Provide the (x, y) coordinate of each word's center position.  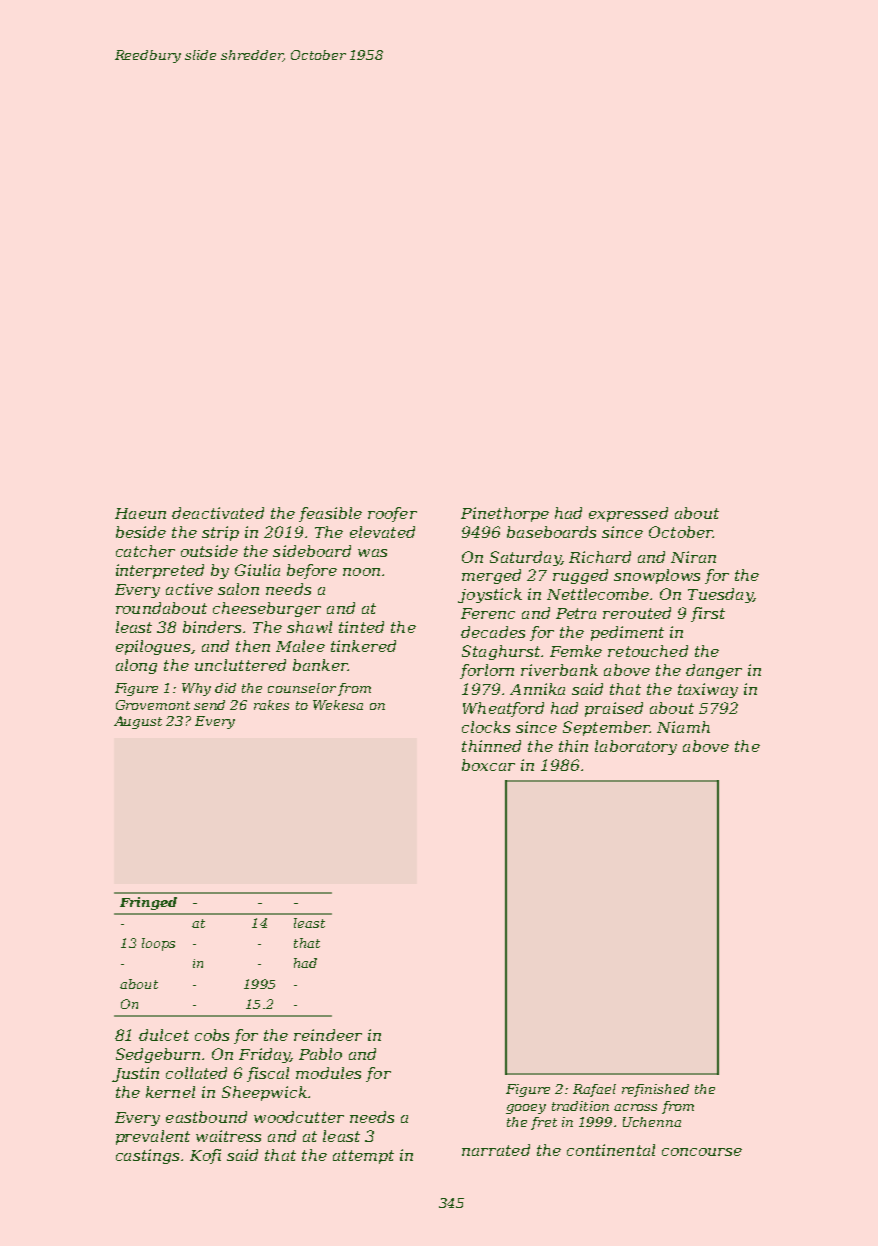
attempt (363, 1157)
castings (147, 1156)
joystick (490, 595)
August (138, 722)
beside (141, 532)
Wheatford (503, 709)
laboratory (636, 747)
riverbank (559, 670)
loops (158, 944)
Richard (600, 557)
